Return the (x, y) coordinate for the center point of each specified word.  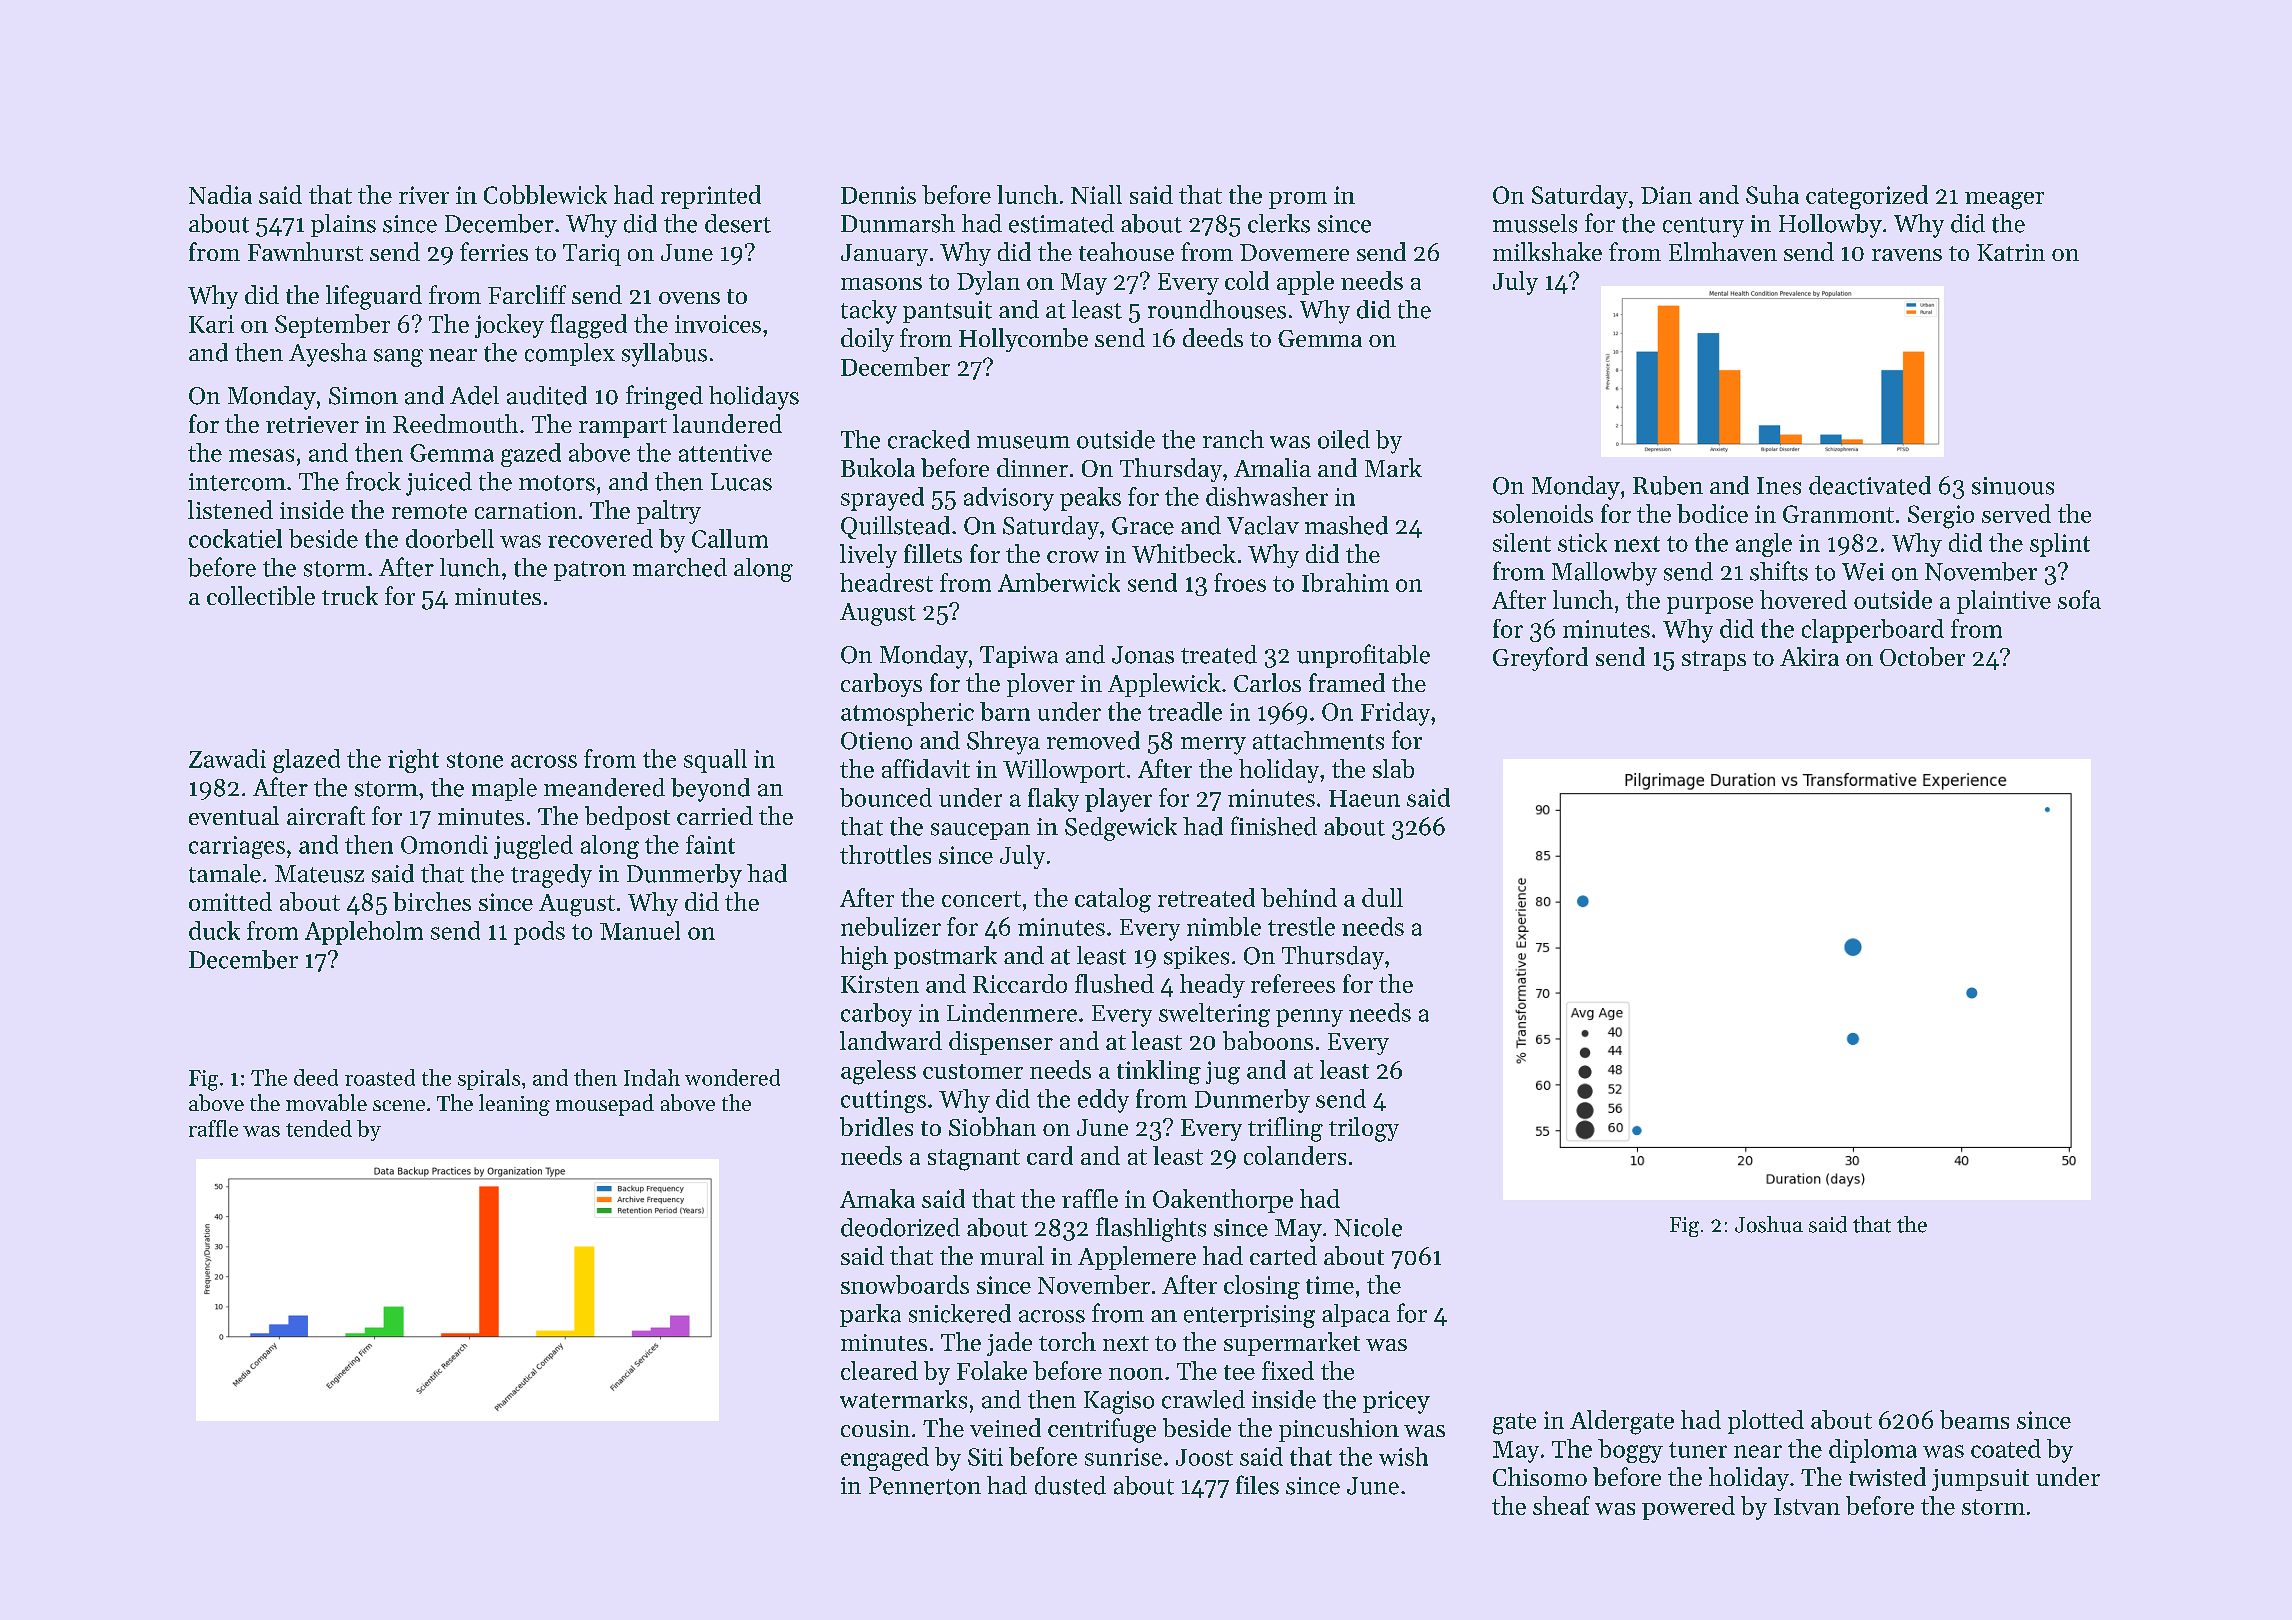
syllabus (664, 355)
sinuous (2013, 486)
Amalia (1272, 467)
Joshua (1769, 1224)
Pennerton (925, 1486)
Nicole (1368, 1227)
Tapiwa (1019, 657)
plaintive (2004, 602)
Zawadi (227, 758)
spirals (489, 1079)
